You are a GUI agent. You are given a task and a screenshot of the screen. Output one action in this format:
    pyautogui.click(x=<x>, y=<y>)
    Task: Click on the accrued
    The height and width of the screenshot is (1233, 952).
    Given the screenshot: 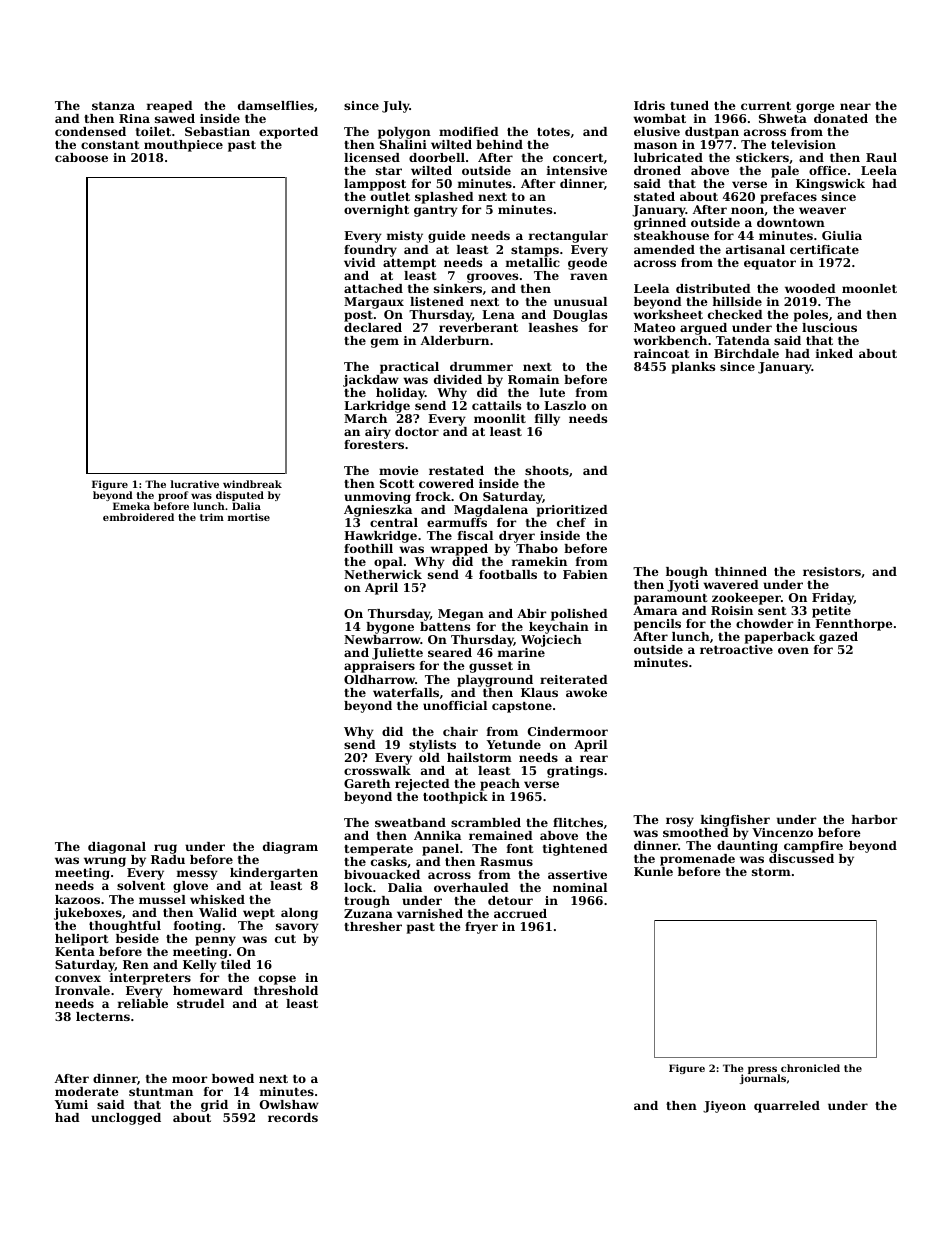 What is the action you would take?
    pyautogui.click(x=520, y=913)
